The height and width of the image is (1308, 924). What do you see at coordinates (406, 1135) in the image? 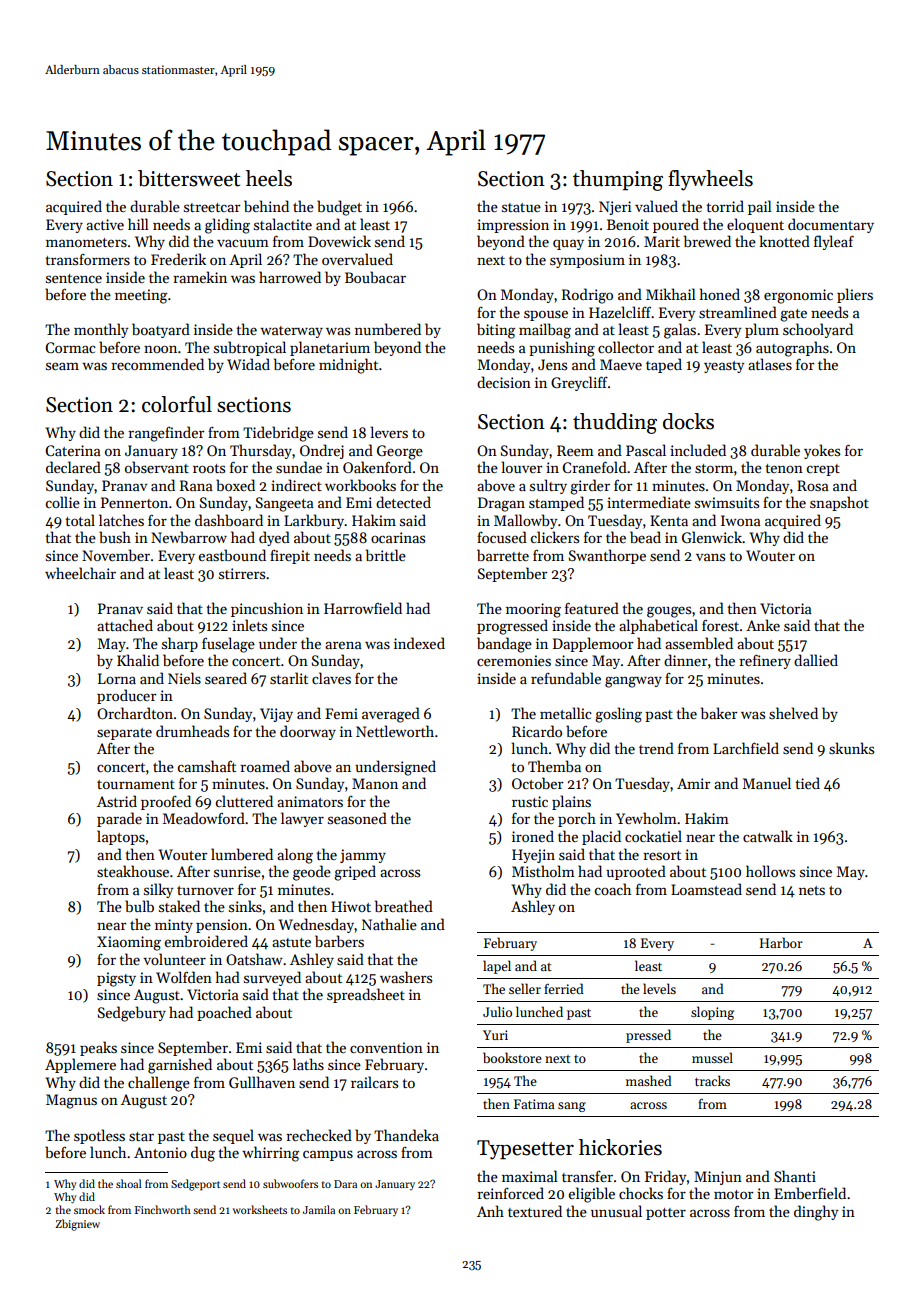
I see `Thandeka` at bounding box center [406, 1135].
